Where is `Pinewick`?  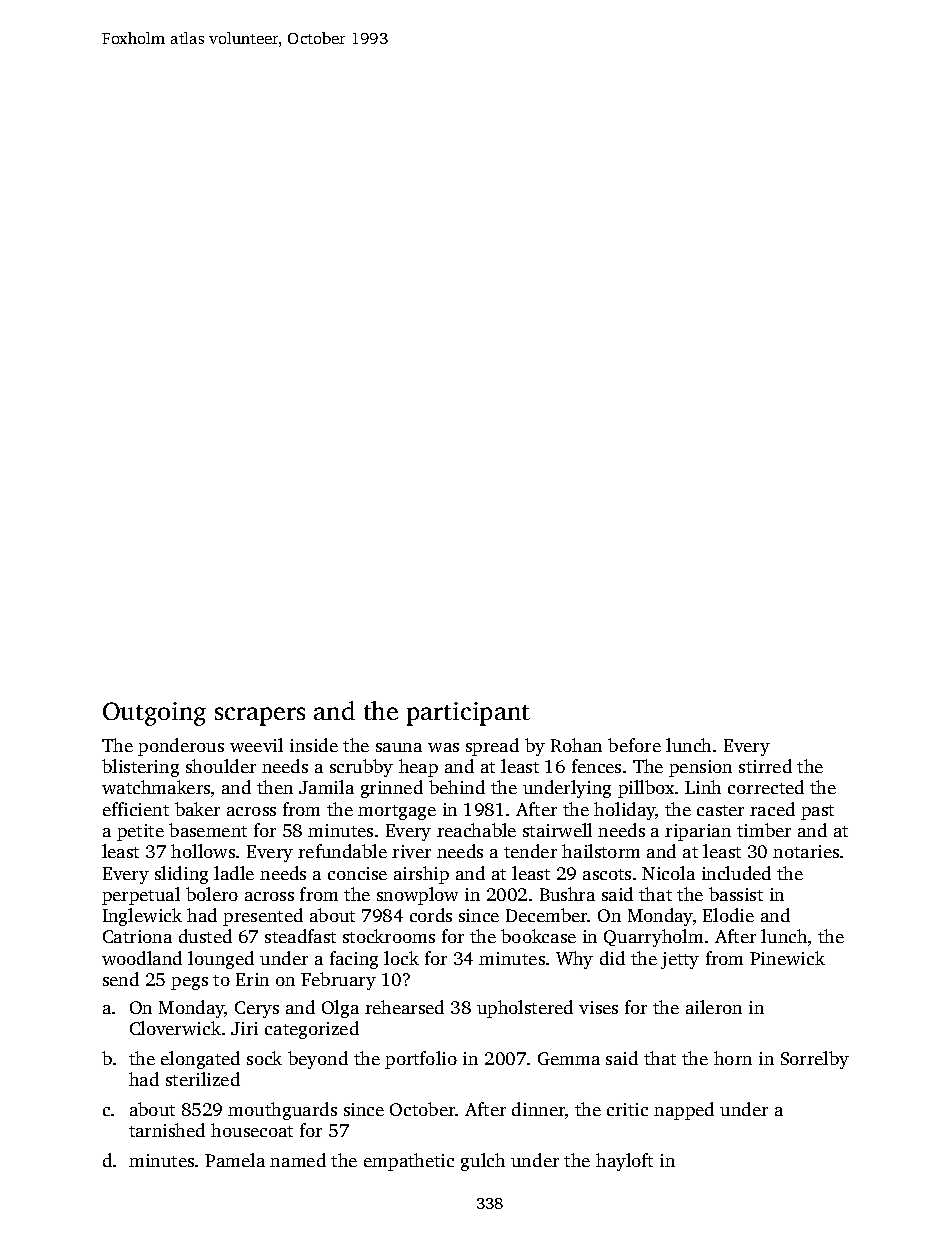 Pinewick is located at coordinates (787, 958).
